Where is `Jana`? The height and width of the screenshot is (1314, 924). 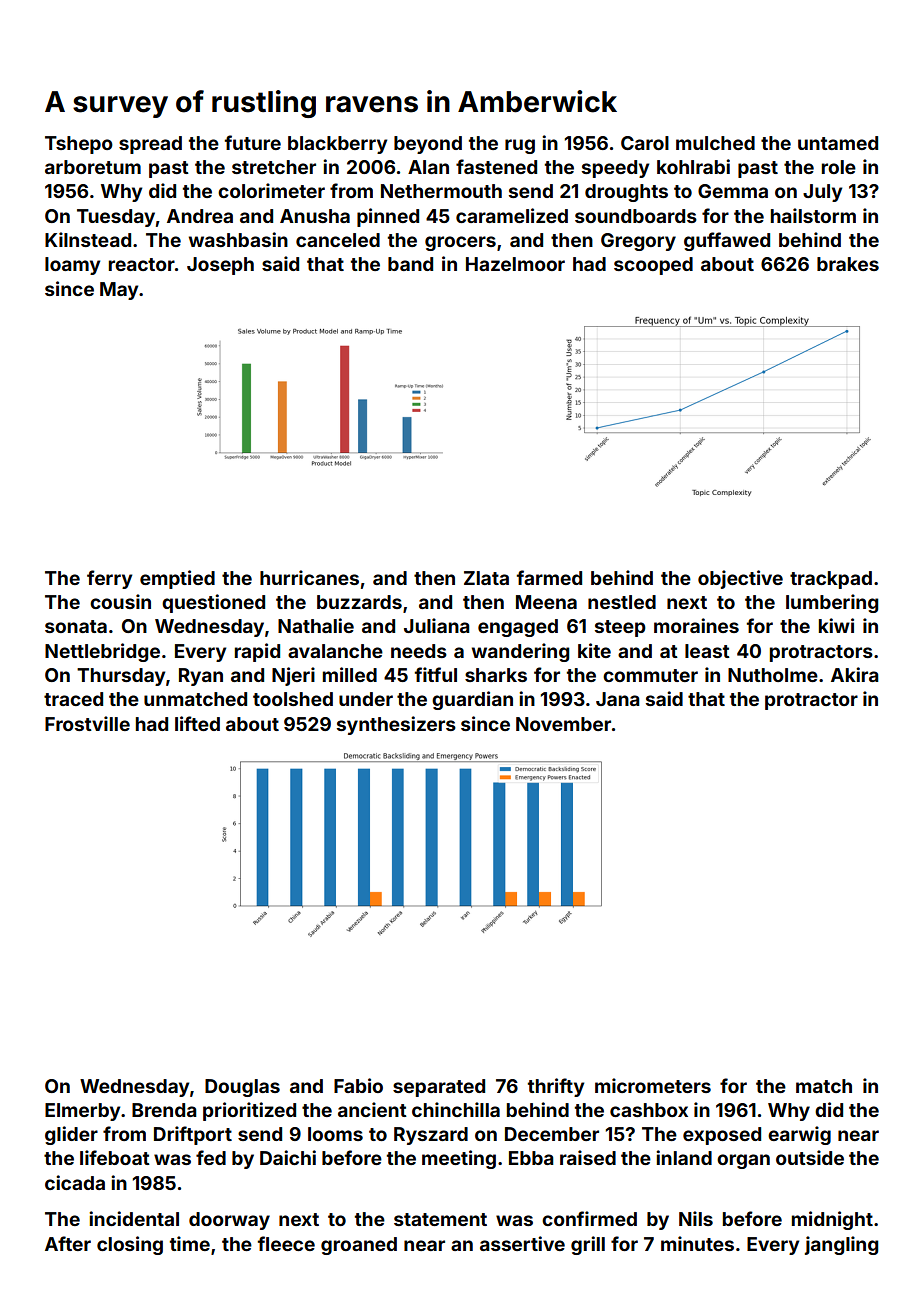
Jana is located at coordinates (618, 699).
